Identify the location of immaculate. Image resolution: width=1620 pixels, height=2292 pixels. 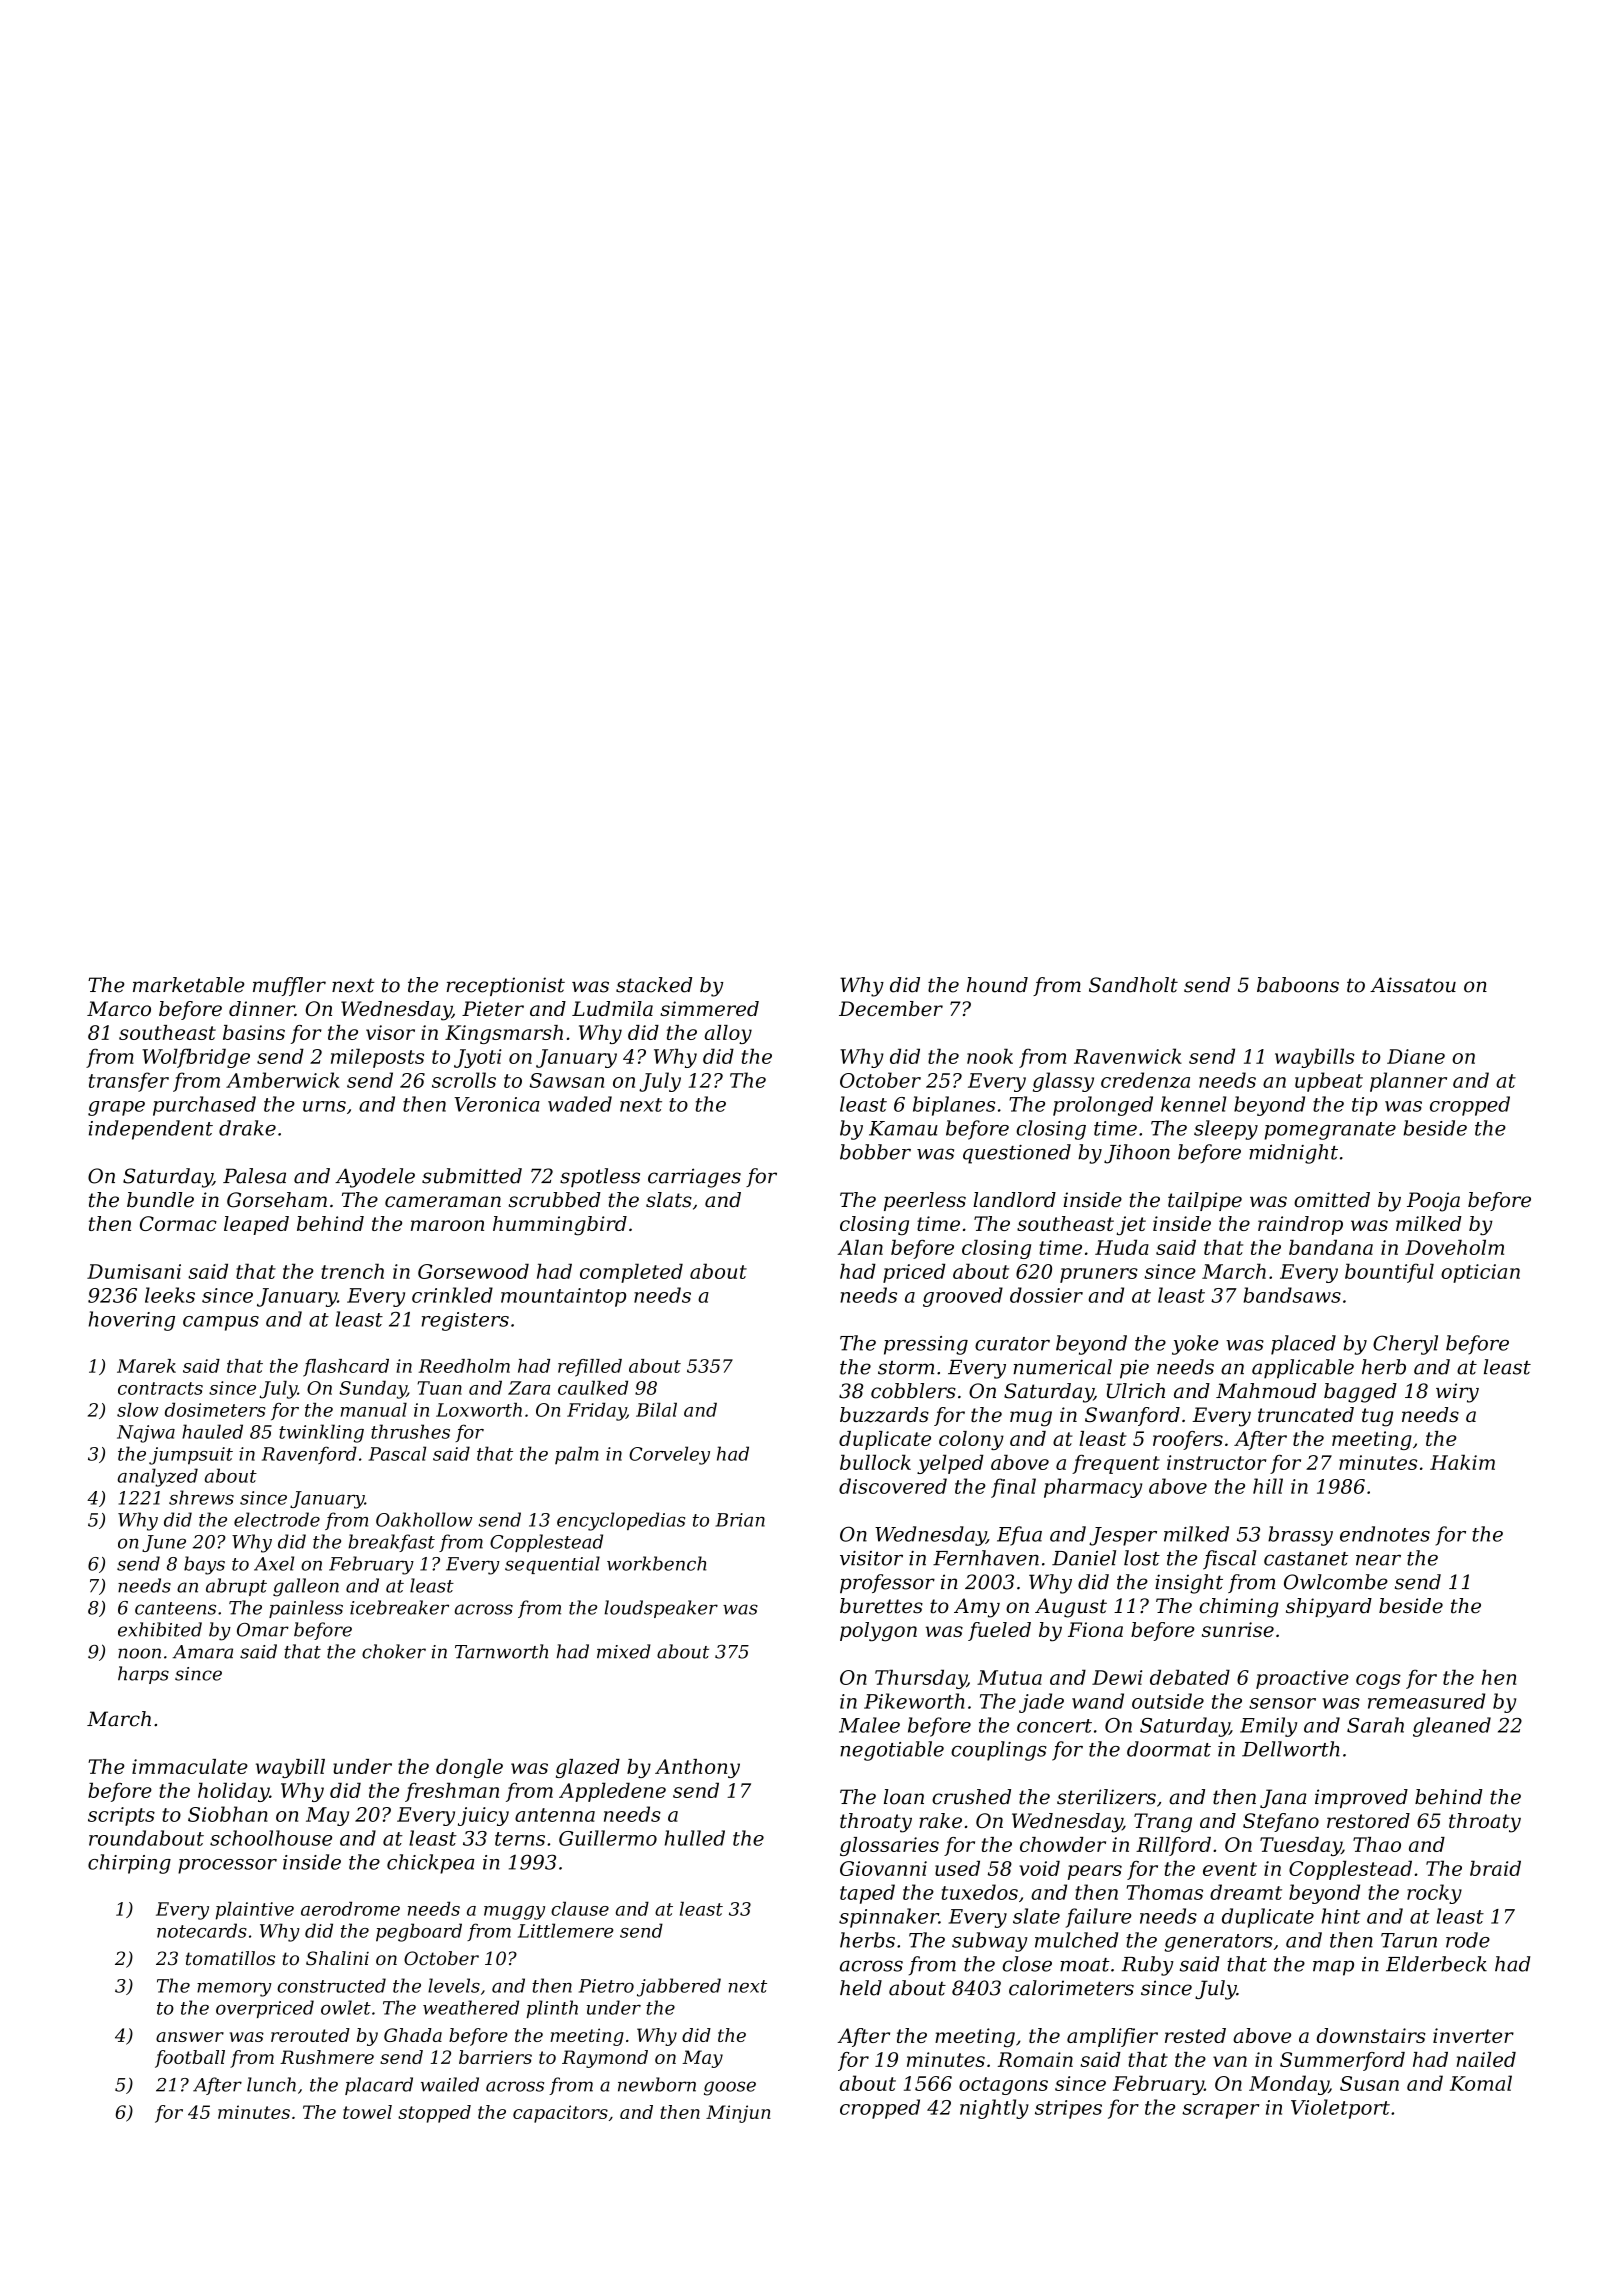
(190, 1766).
